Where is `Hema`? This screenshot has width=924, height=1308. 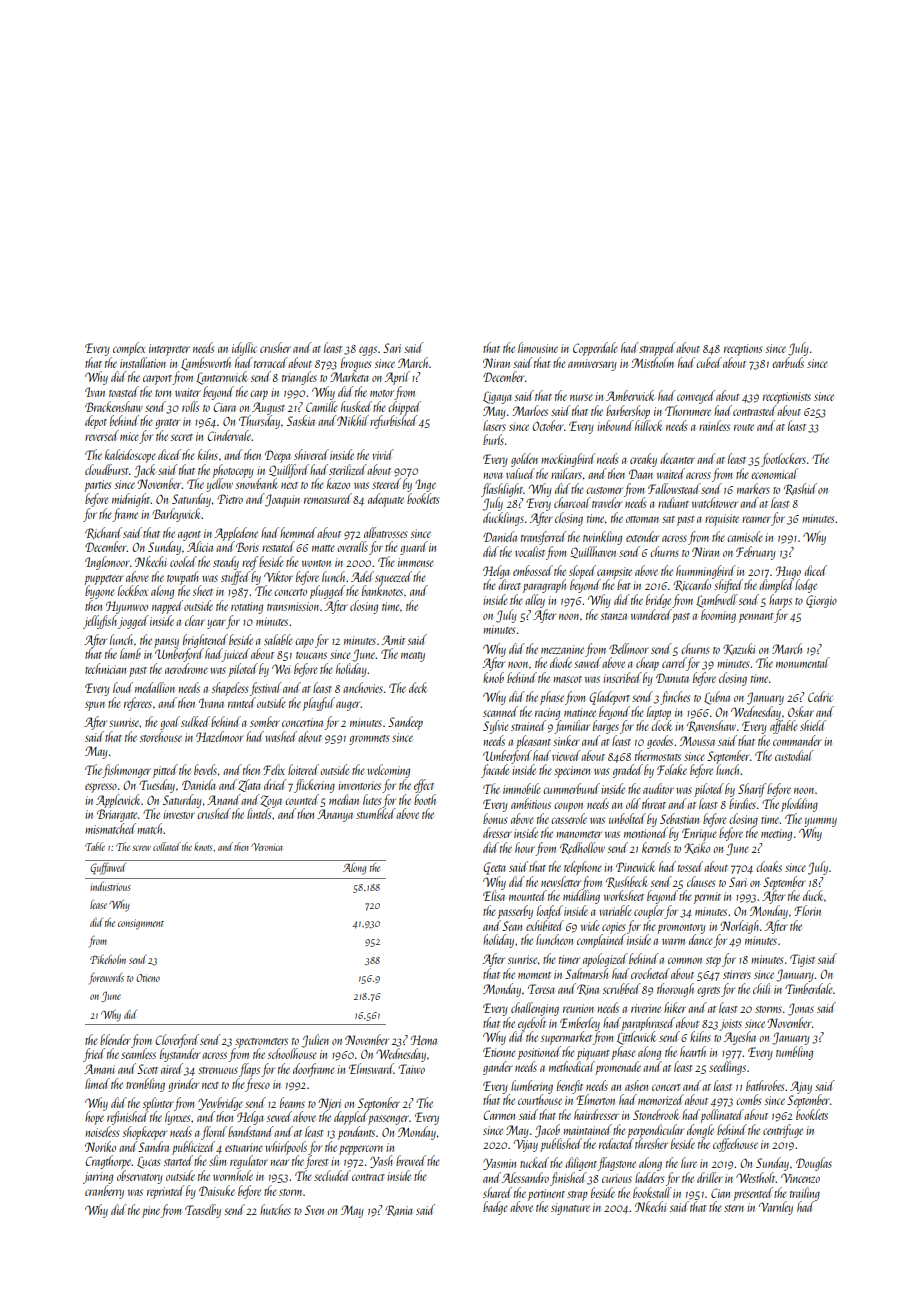 Hema is located at coordinates (424, 1040).
